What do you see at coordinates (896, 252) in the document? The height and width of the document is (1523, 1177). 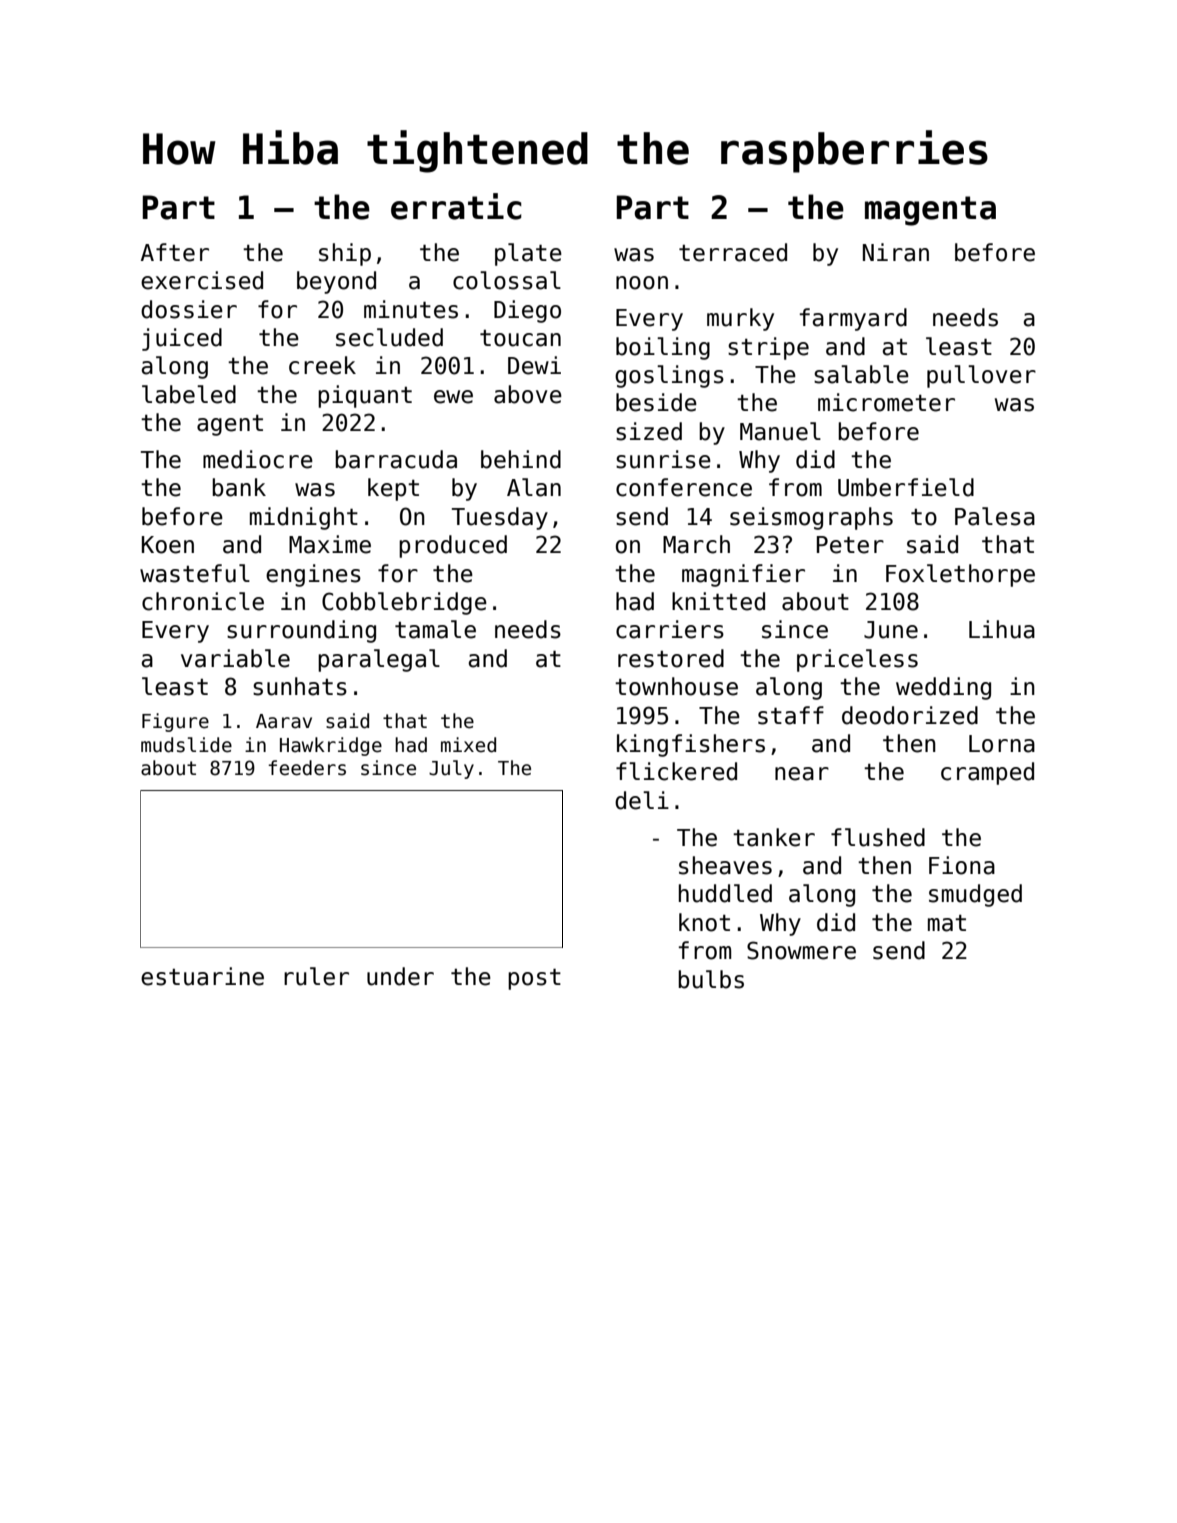 I see `Niran` at bounding box center [896, 252].
